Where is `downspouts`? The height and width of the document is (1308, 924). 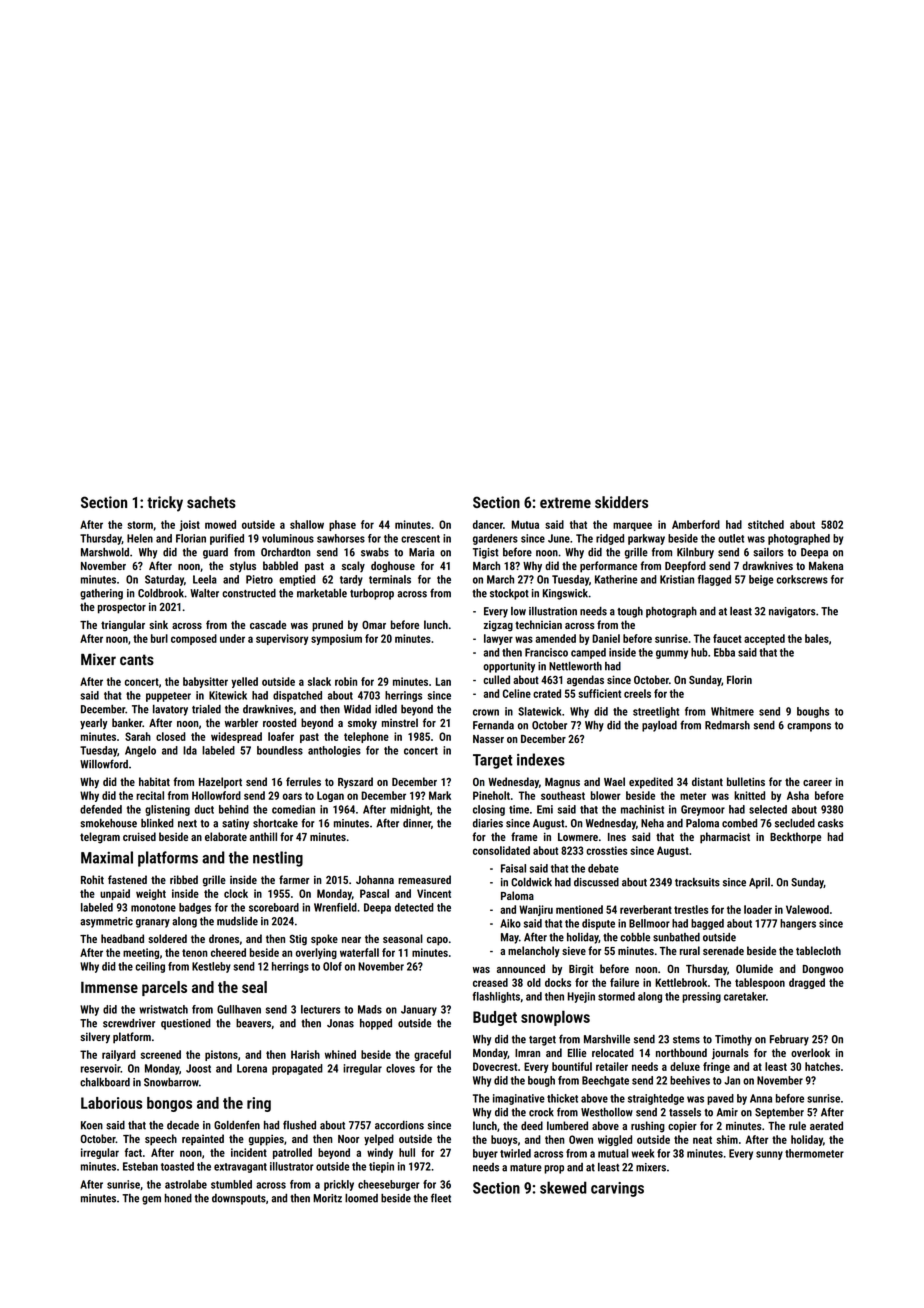
downspouts is located at coordinates (239, 1199).
